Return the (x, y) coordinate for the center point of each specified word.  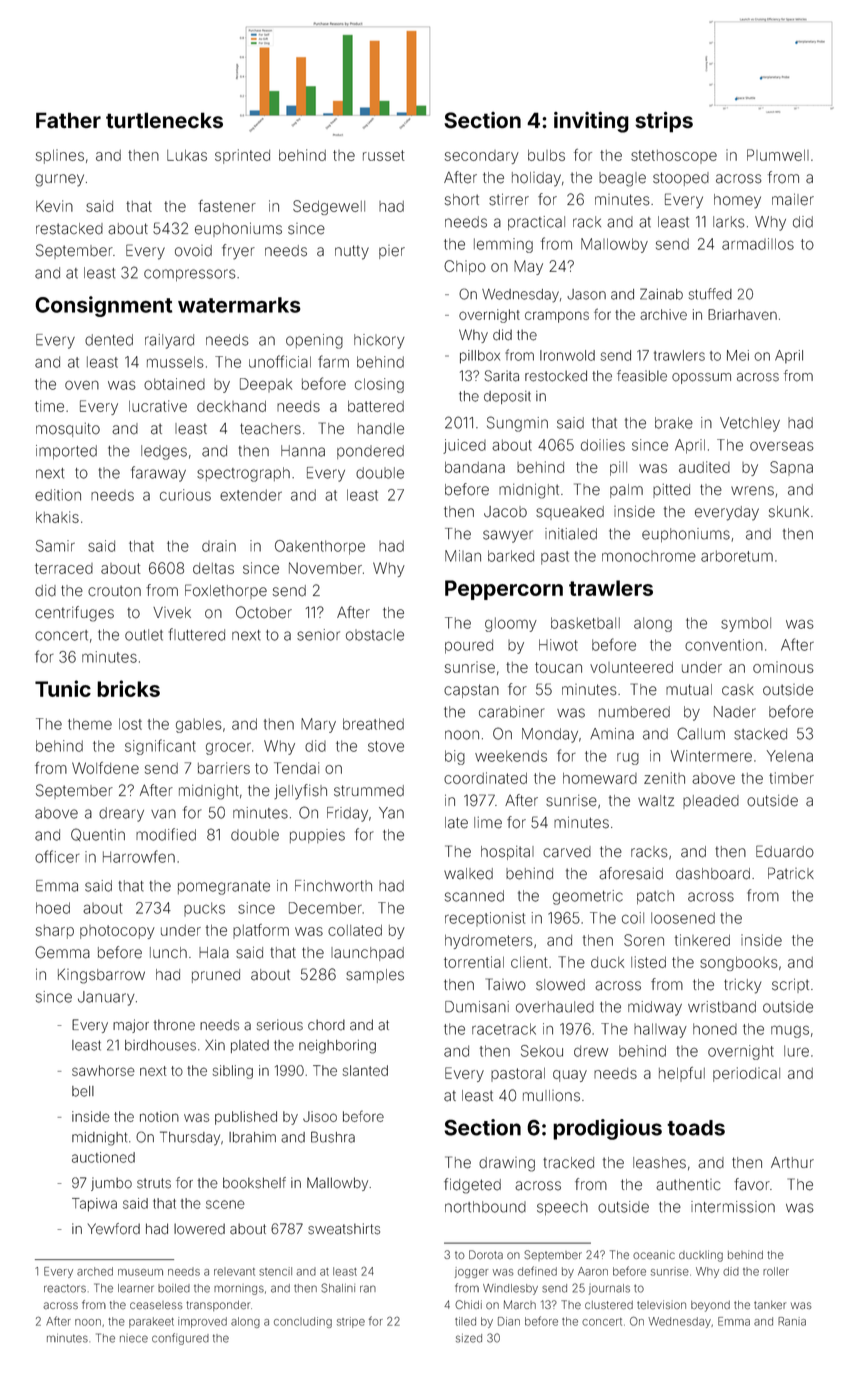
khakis (57, 517)
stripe (351, 1322)
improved (202, 1322)
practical (536, 223)
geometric (588, 897)
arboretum (737, 556)
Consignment (103, 306)
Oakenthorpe (320, 547)
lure (796, 1051)
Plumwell (778, 155)
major (131, 1026)
